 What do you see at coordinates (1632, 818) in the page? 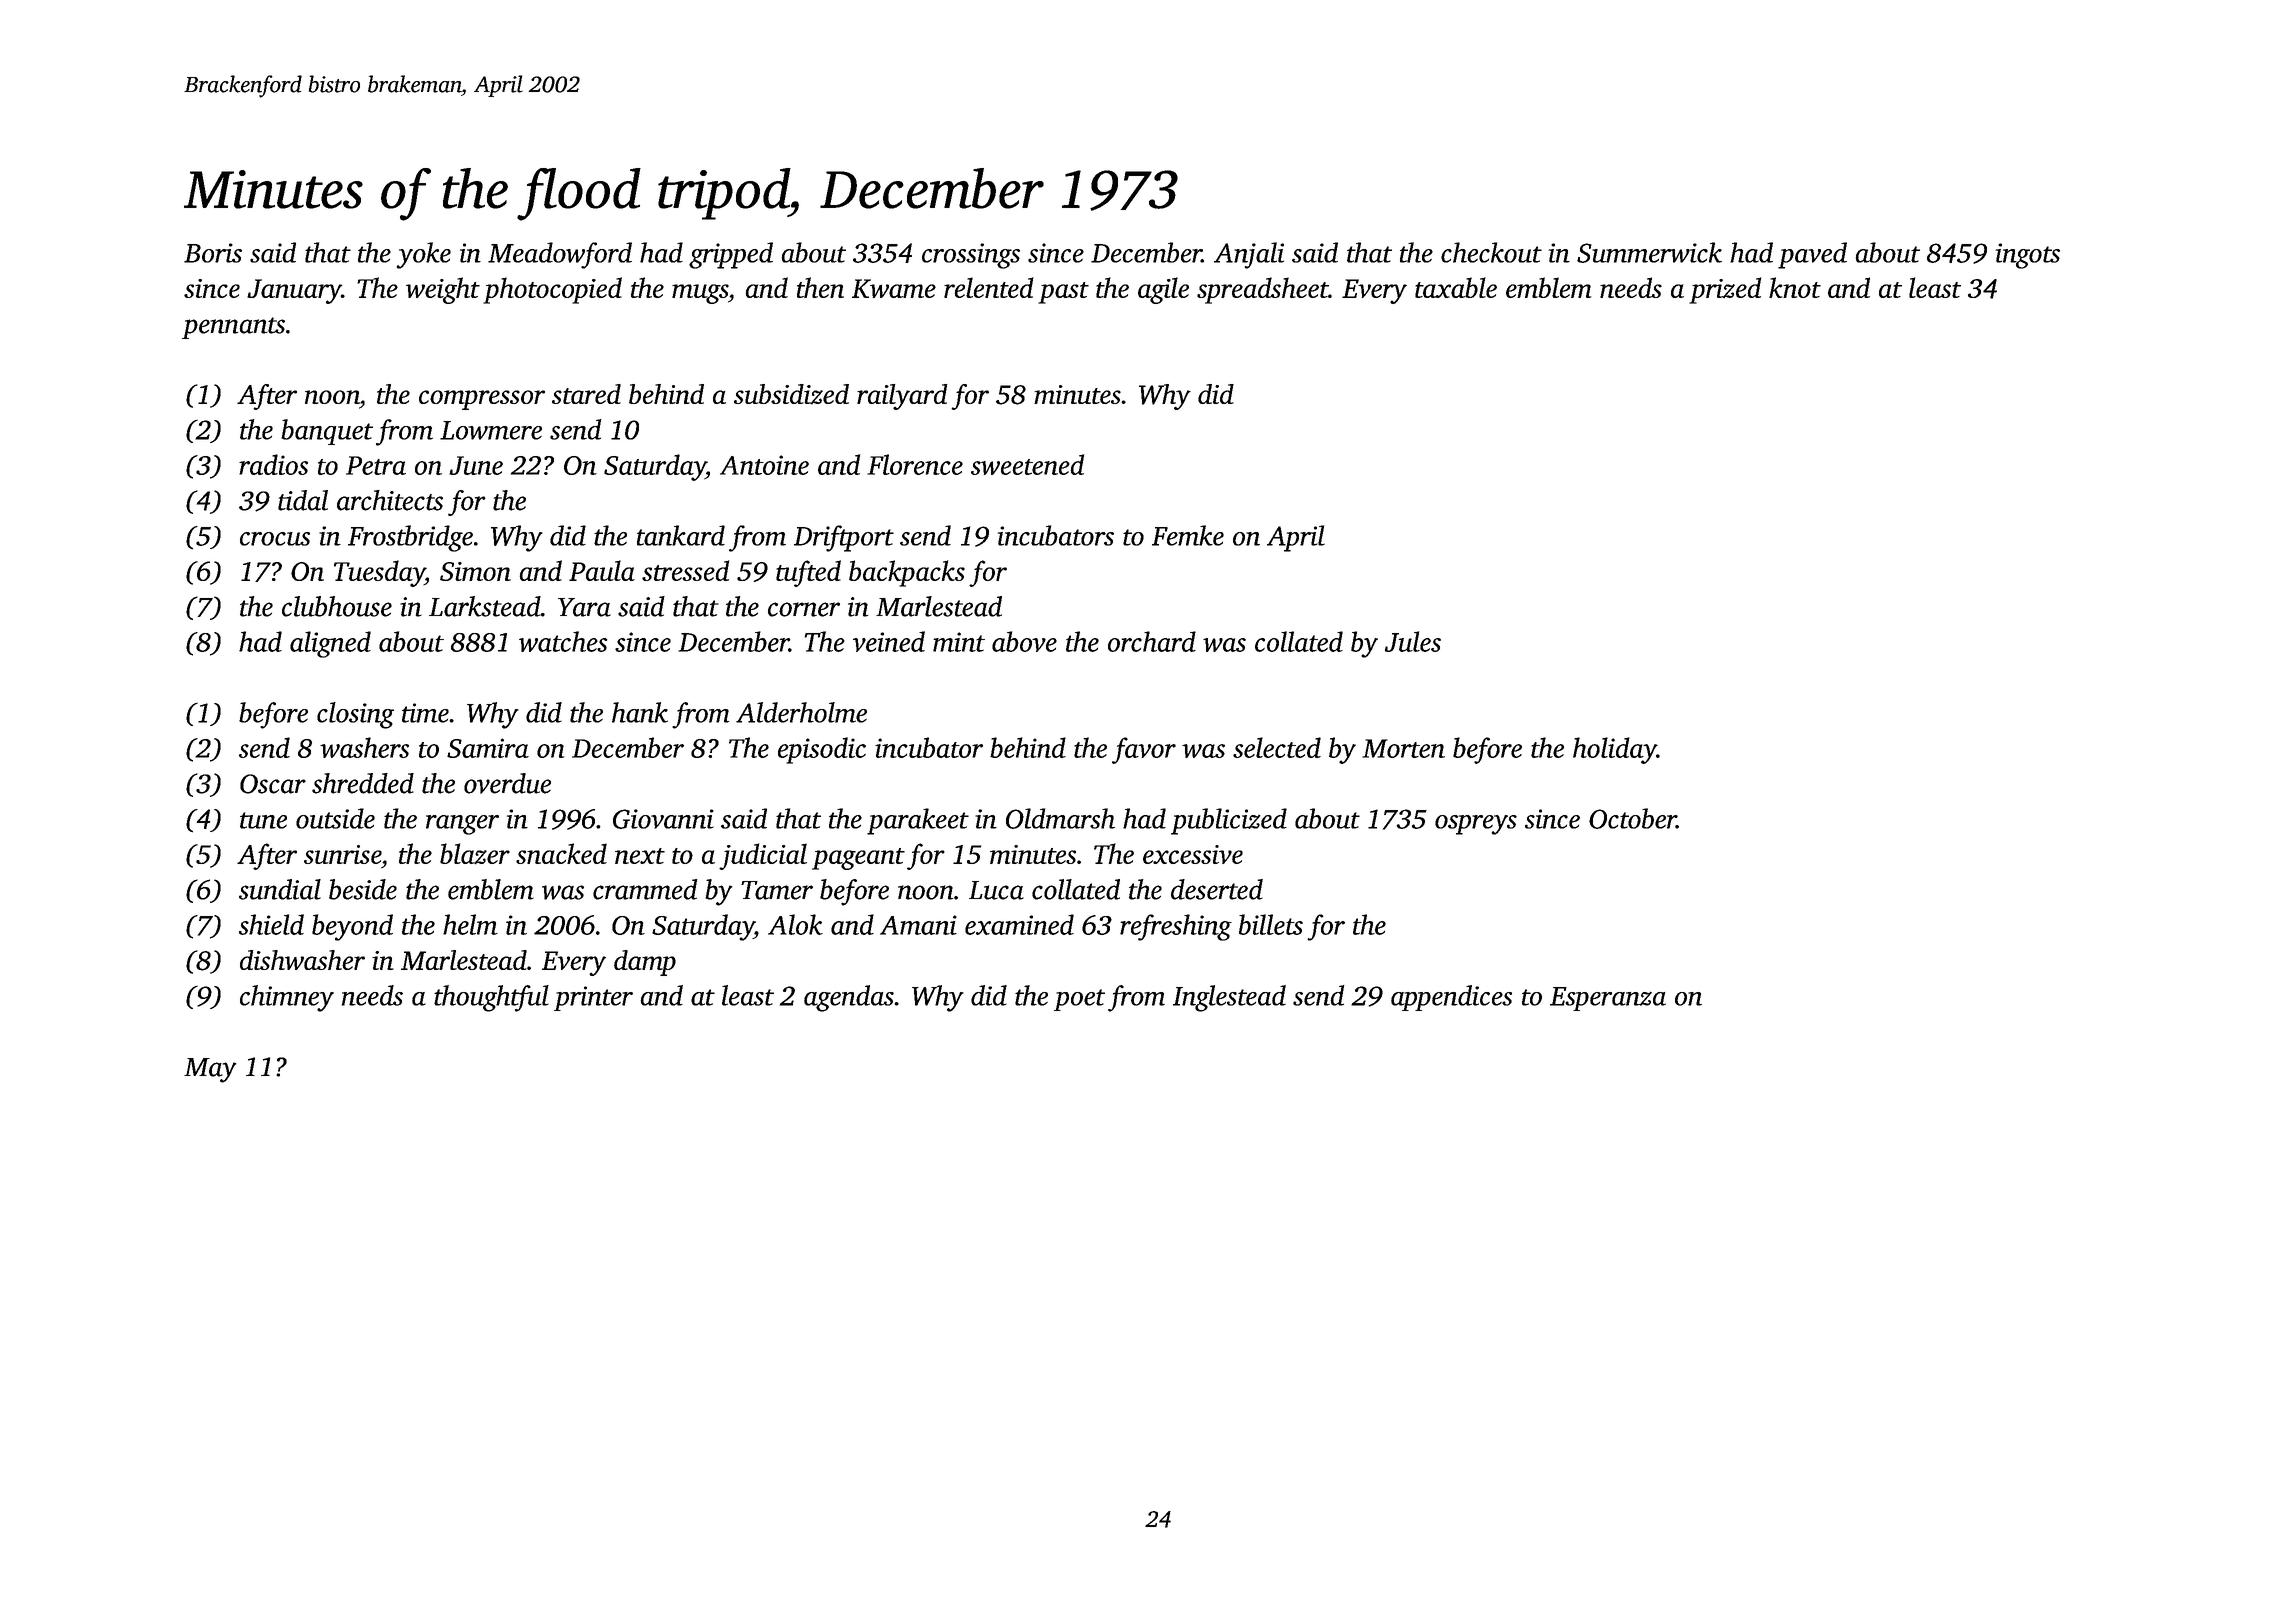
I see `October` at bounding box center [1632, 818].
